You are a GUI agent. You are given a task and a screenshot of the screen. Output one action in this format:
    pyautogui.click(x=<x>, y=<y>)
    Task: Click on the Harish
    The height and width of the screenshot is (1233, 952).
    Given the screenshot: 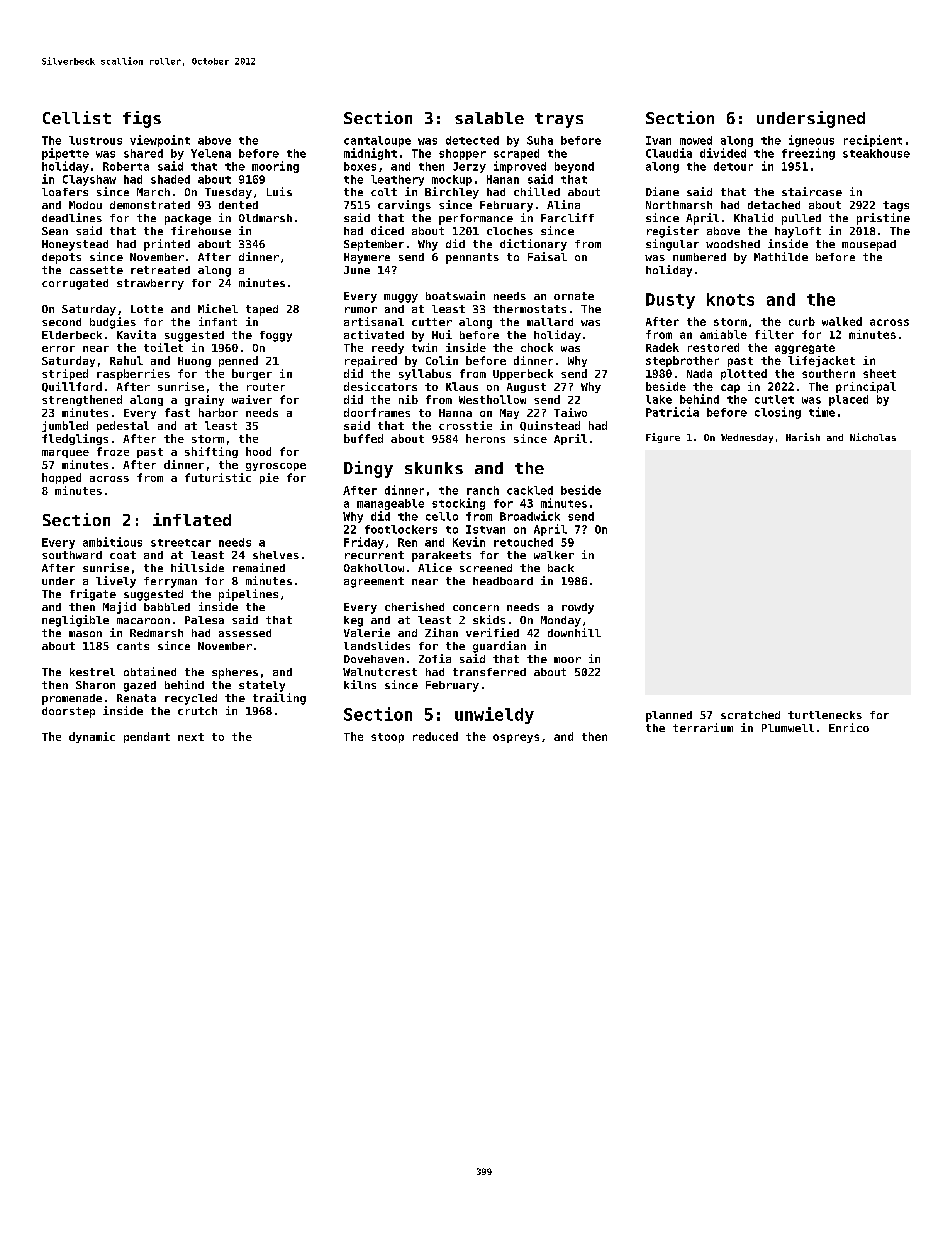 What is the action you would take?
    pyautogui.click(x=803, y=437)
